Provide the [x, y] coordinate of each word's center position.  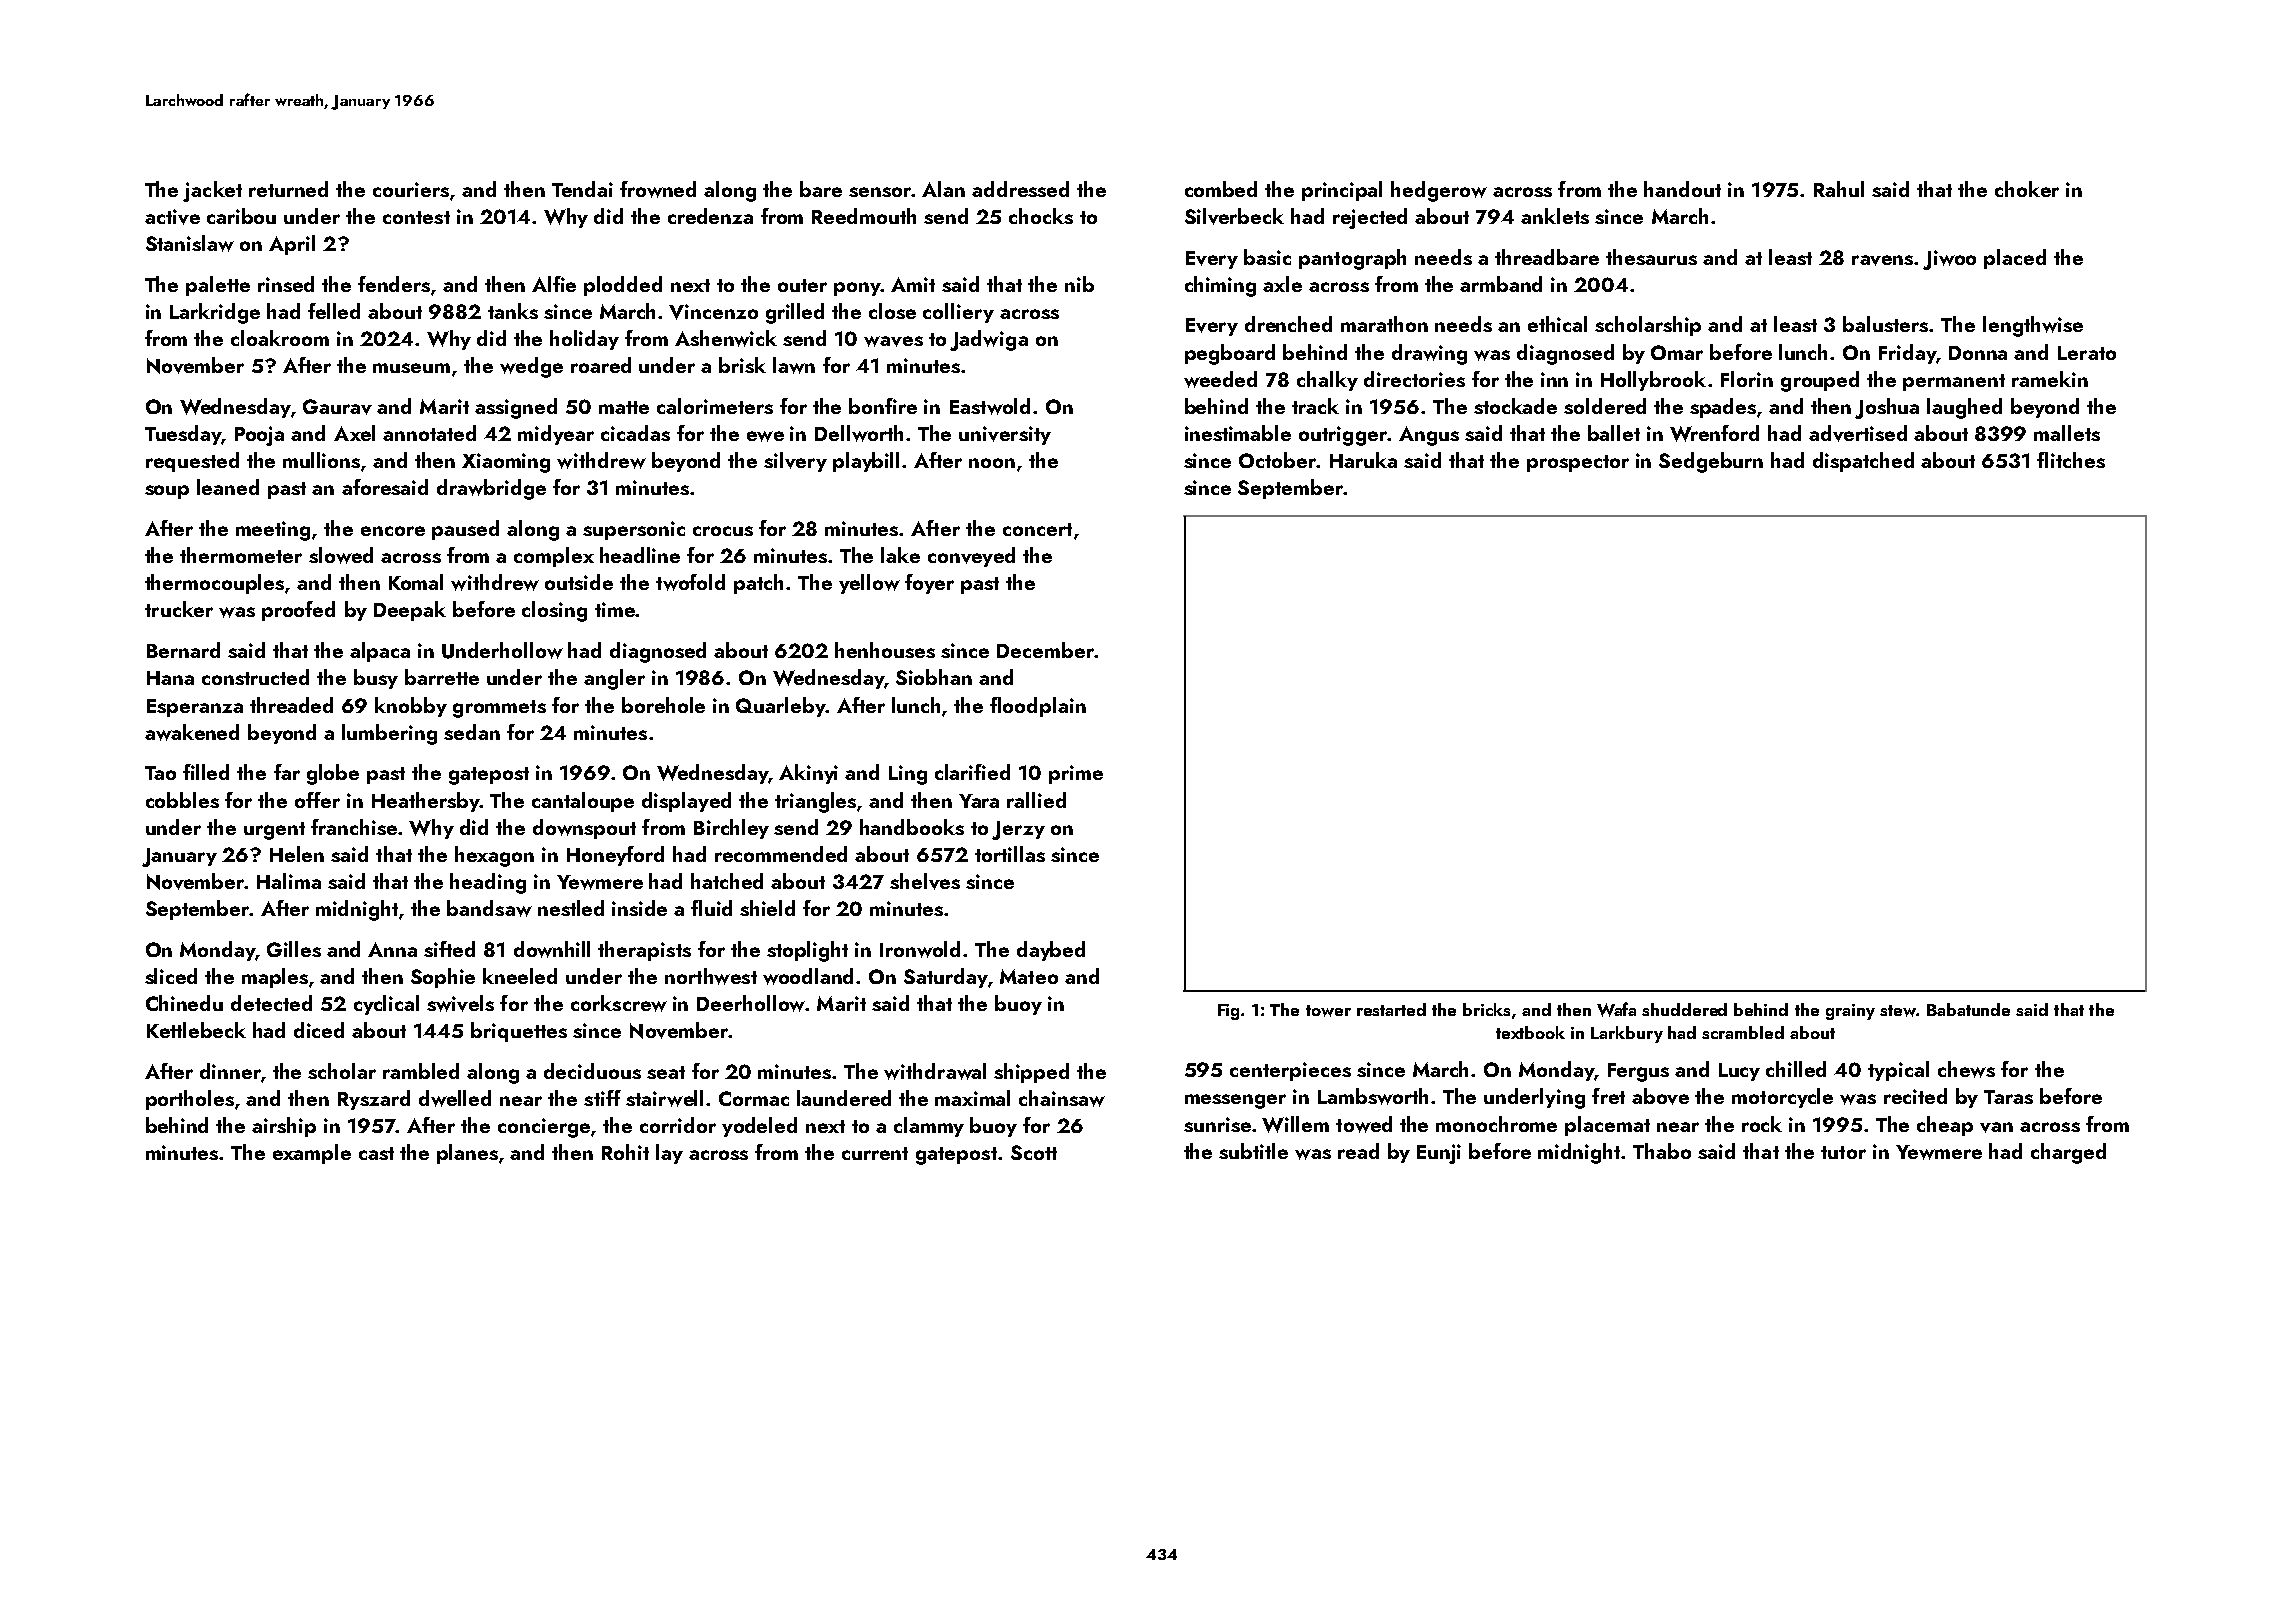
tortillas [1010, 854]
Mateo [1029, 976]
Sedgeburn [1711, 462]
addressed [1020, 189]
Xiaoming [506, 463]
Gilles [294, 949]
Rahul [1839, 189]
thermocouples [214, 584]
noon [992, 463]
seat [666, 1072]
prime [1076, 774]
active [172, 217]
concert [1037, 529]
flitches [2071, 460]
